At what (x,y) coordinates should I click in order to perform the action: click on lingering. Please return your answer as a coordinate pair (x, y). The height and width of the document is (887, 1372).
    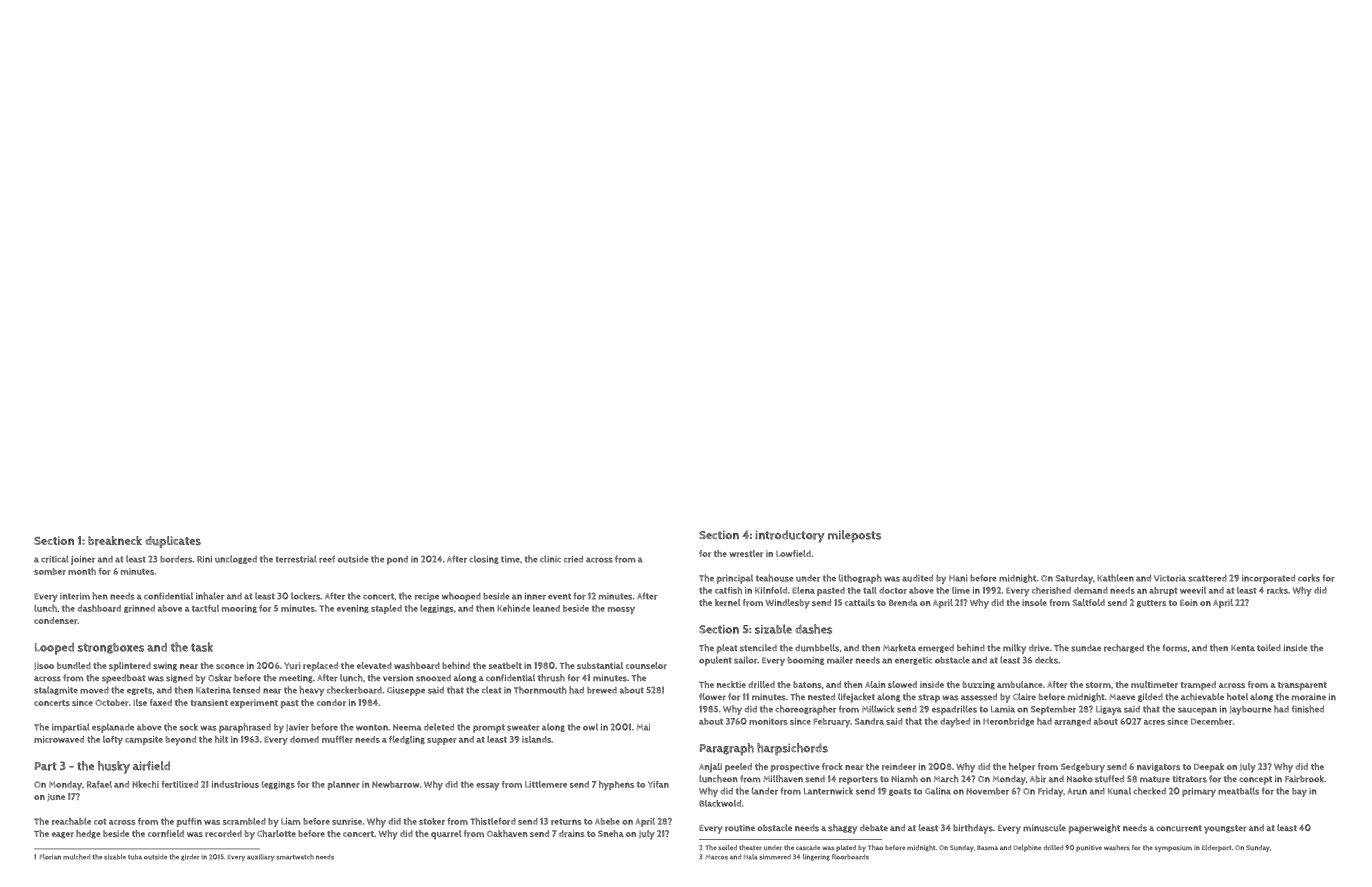
    Looking at the image, I should click on (816, 857).
